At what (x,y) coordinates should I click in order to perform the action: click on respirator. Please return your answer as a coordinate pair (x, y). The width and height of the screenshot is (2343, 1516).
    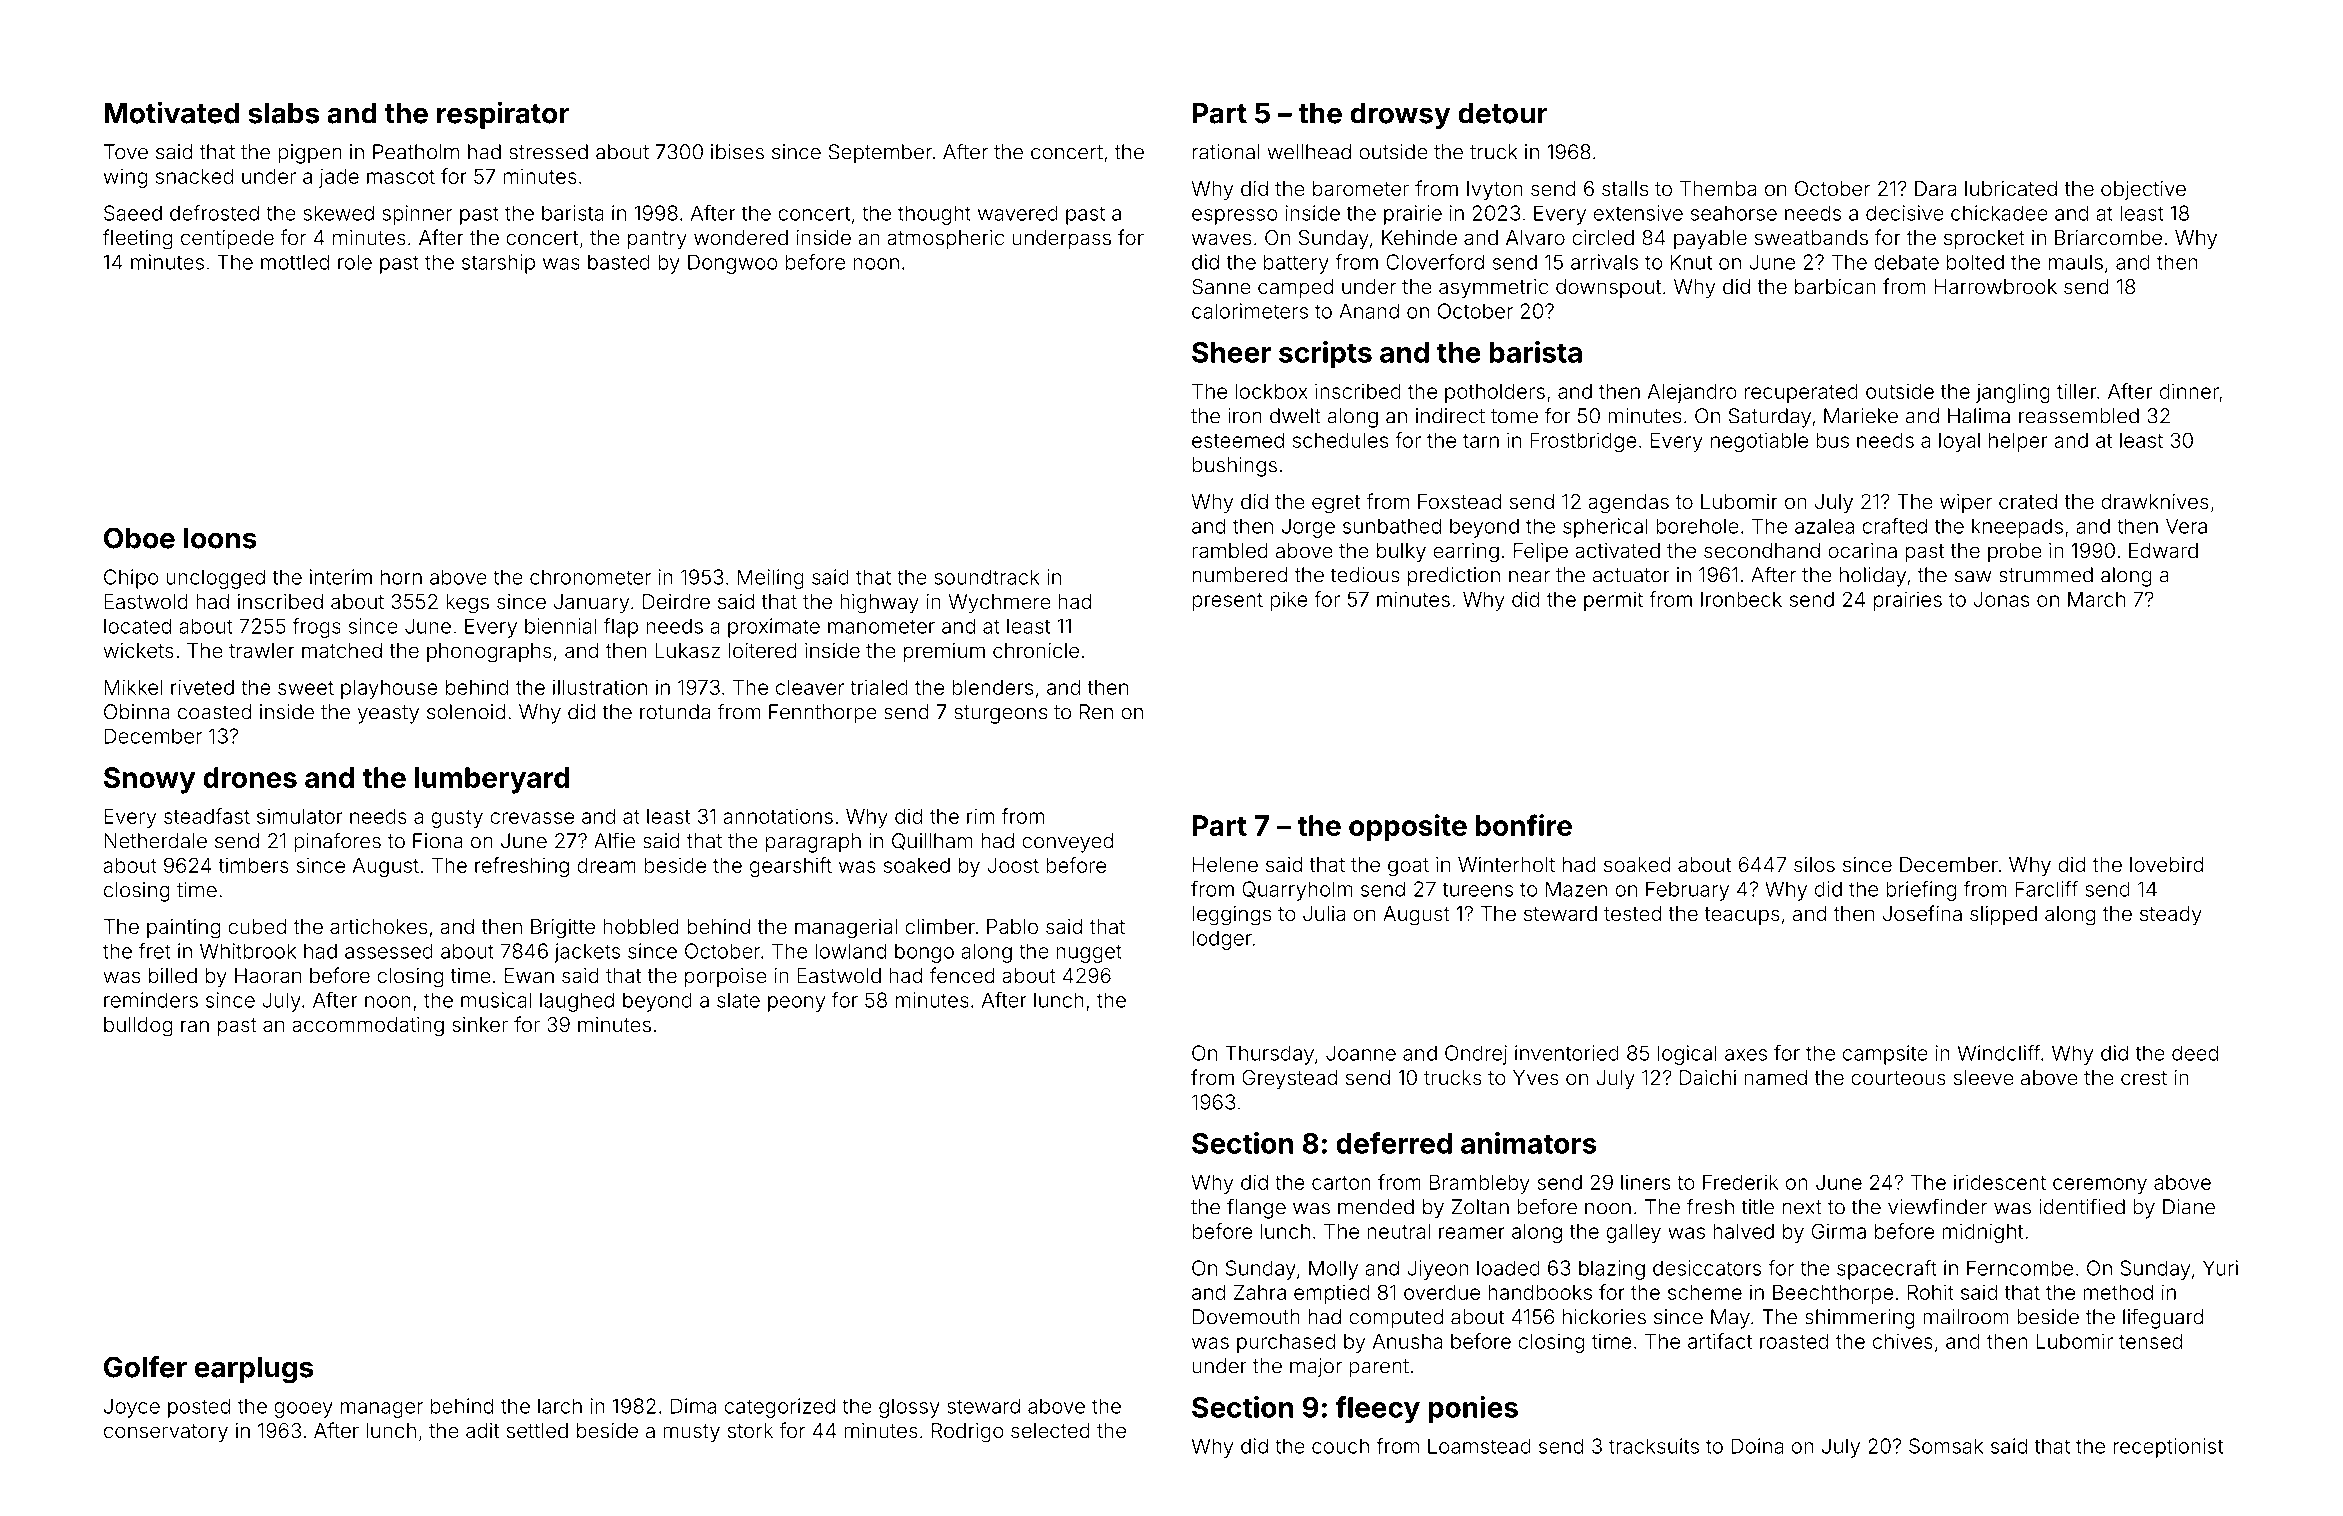
    Looking at the image, I should click on (503, 115).
